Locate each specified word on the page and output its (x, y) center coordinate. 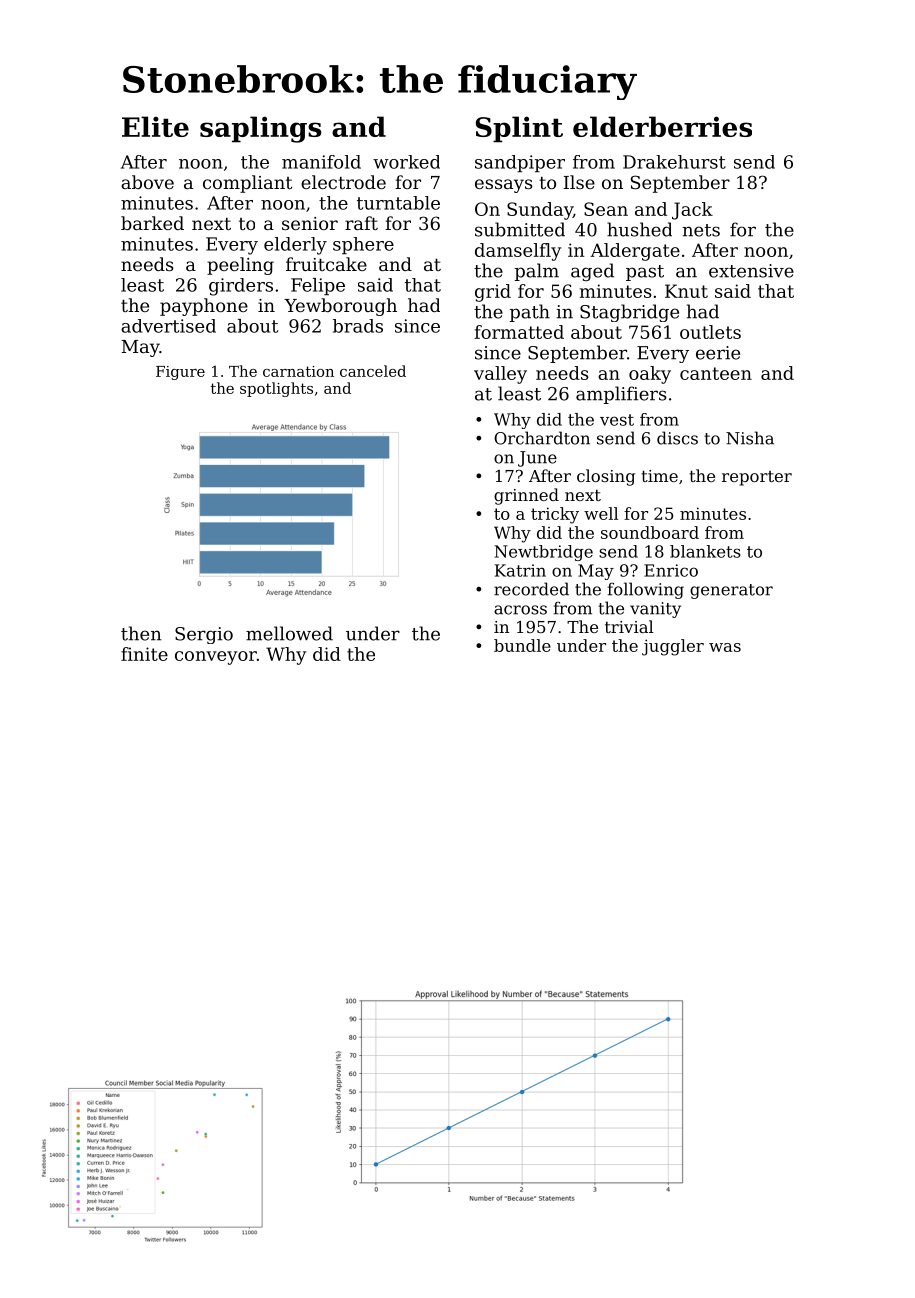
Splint (519, 129)
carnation (298, 371)
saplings (261, 129)
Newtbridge (544, 553)
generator (731, 591)
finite (144, 654)
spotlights (276, 389)
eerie (718, 353)
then (141, 633)
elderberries (662, 126)
